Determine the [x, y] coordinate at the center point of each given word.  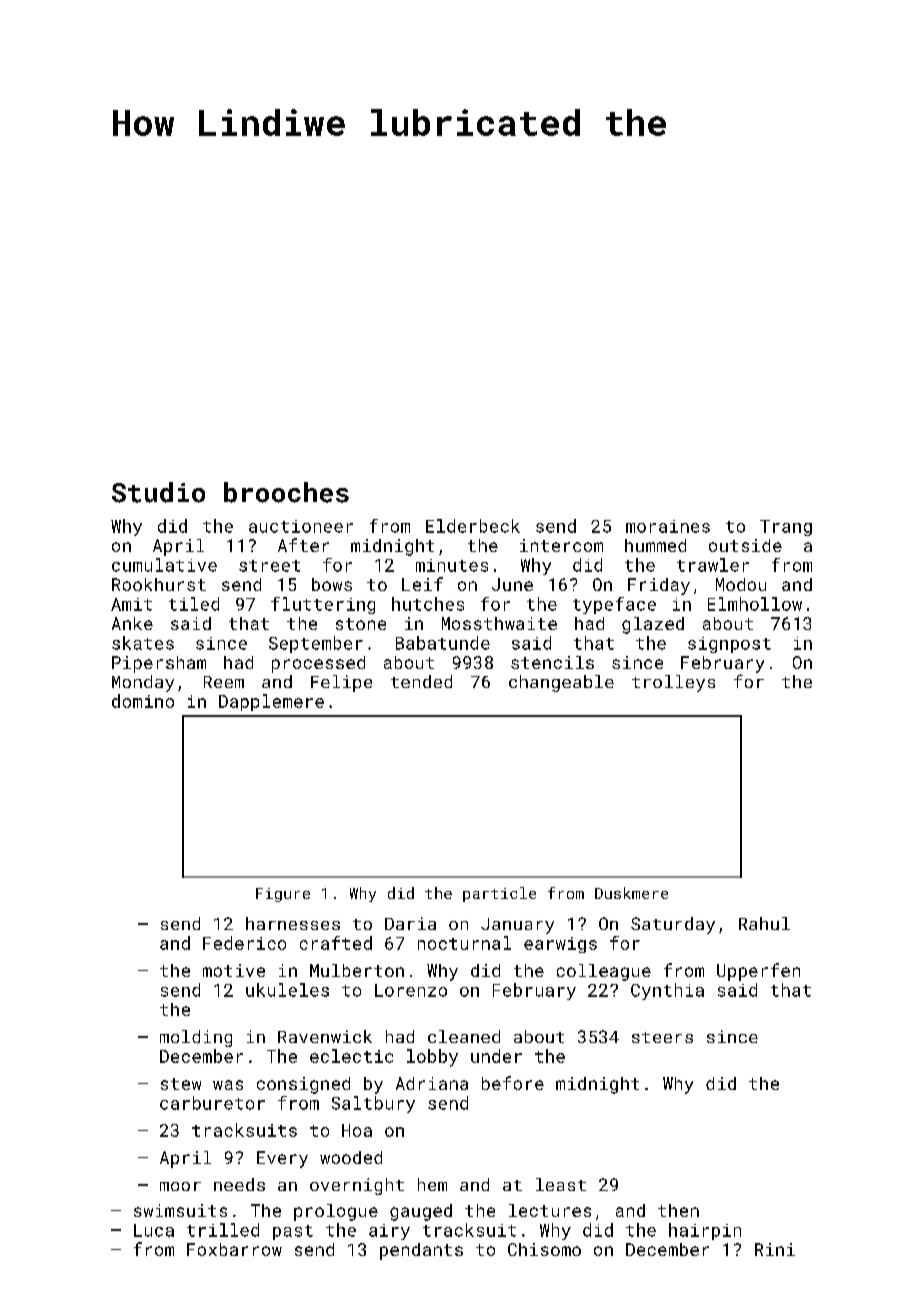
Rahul [764, 923]
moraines [668, 526]
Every [282, 1159]
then [678, 1210]
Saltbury [373, 1104]
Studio [158, 492]
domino [143, 701]
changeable [561, 683]
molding [196, 1038]
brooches [286, 492]
